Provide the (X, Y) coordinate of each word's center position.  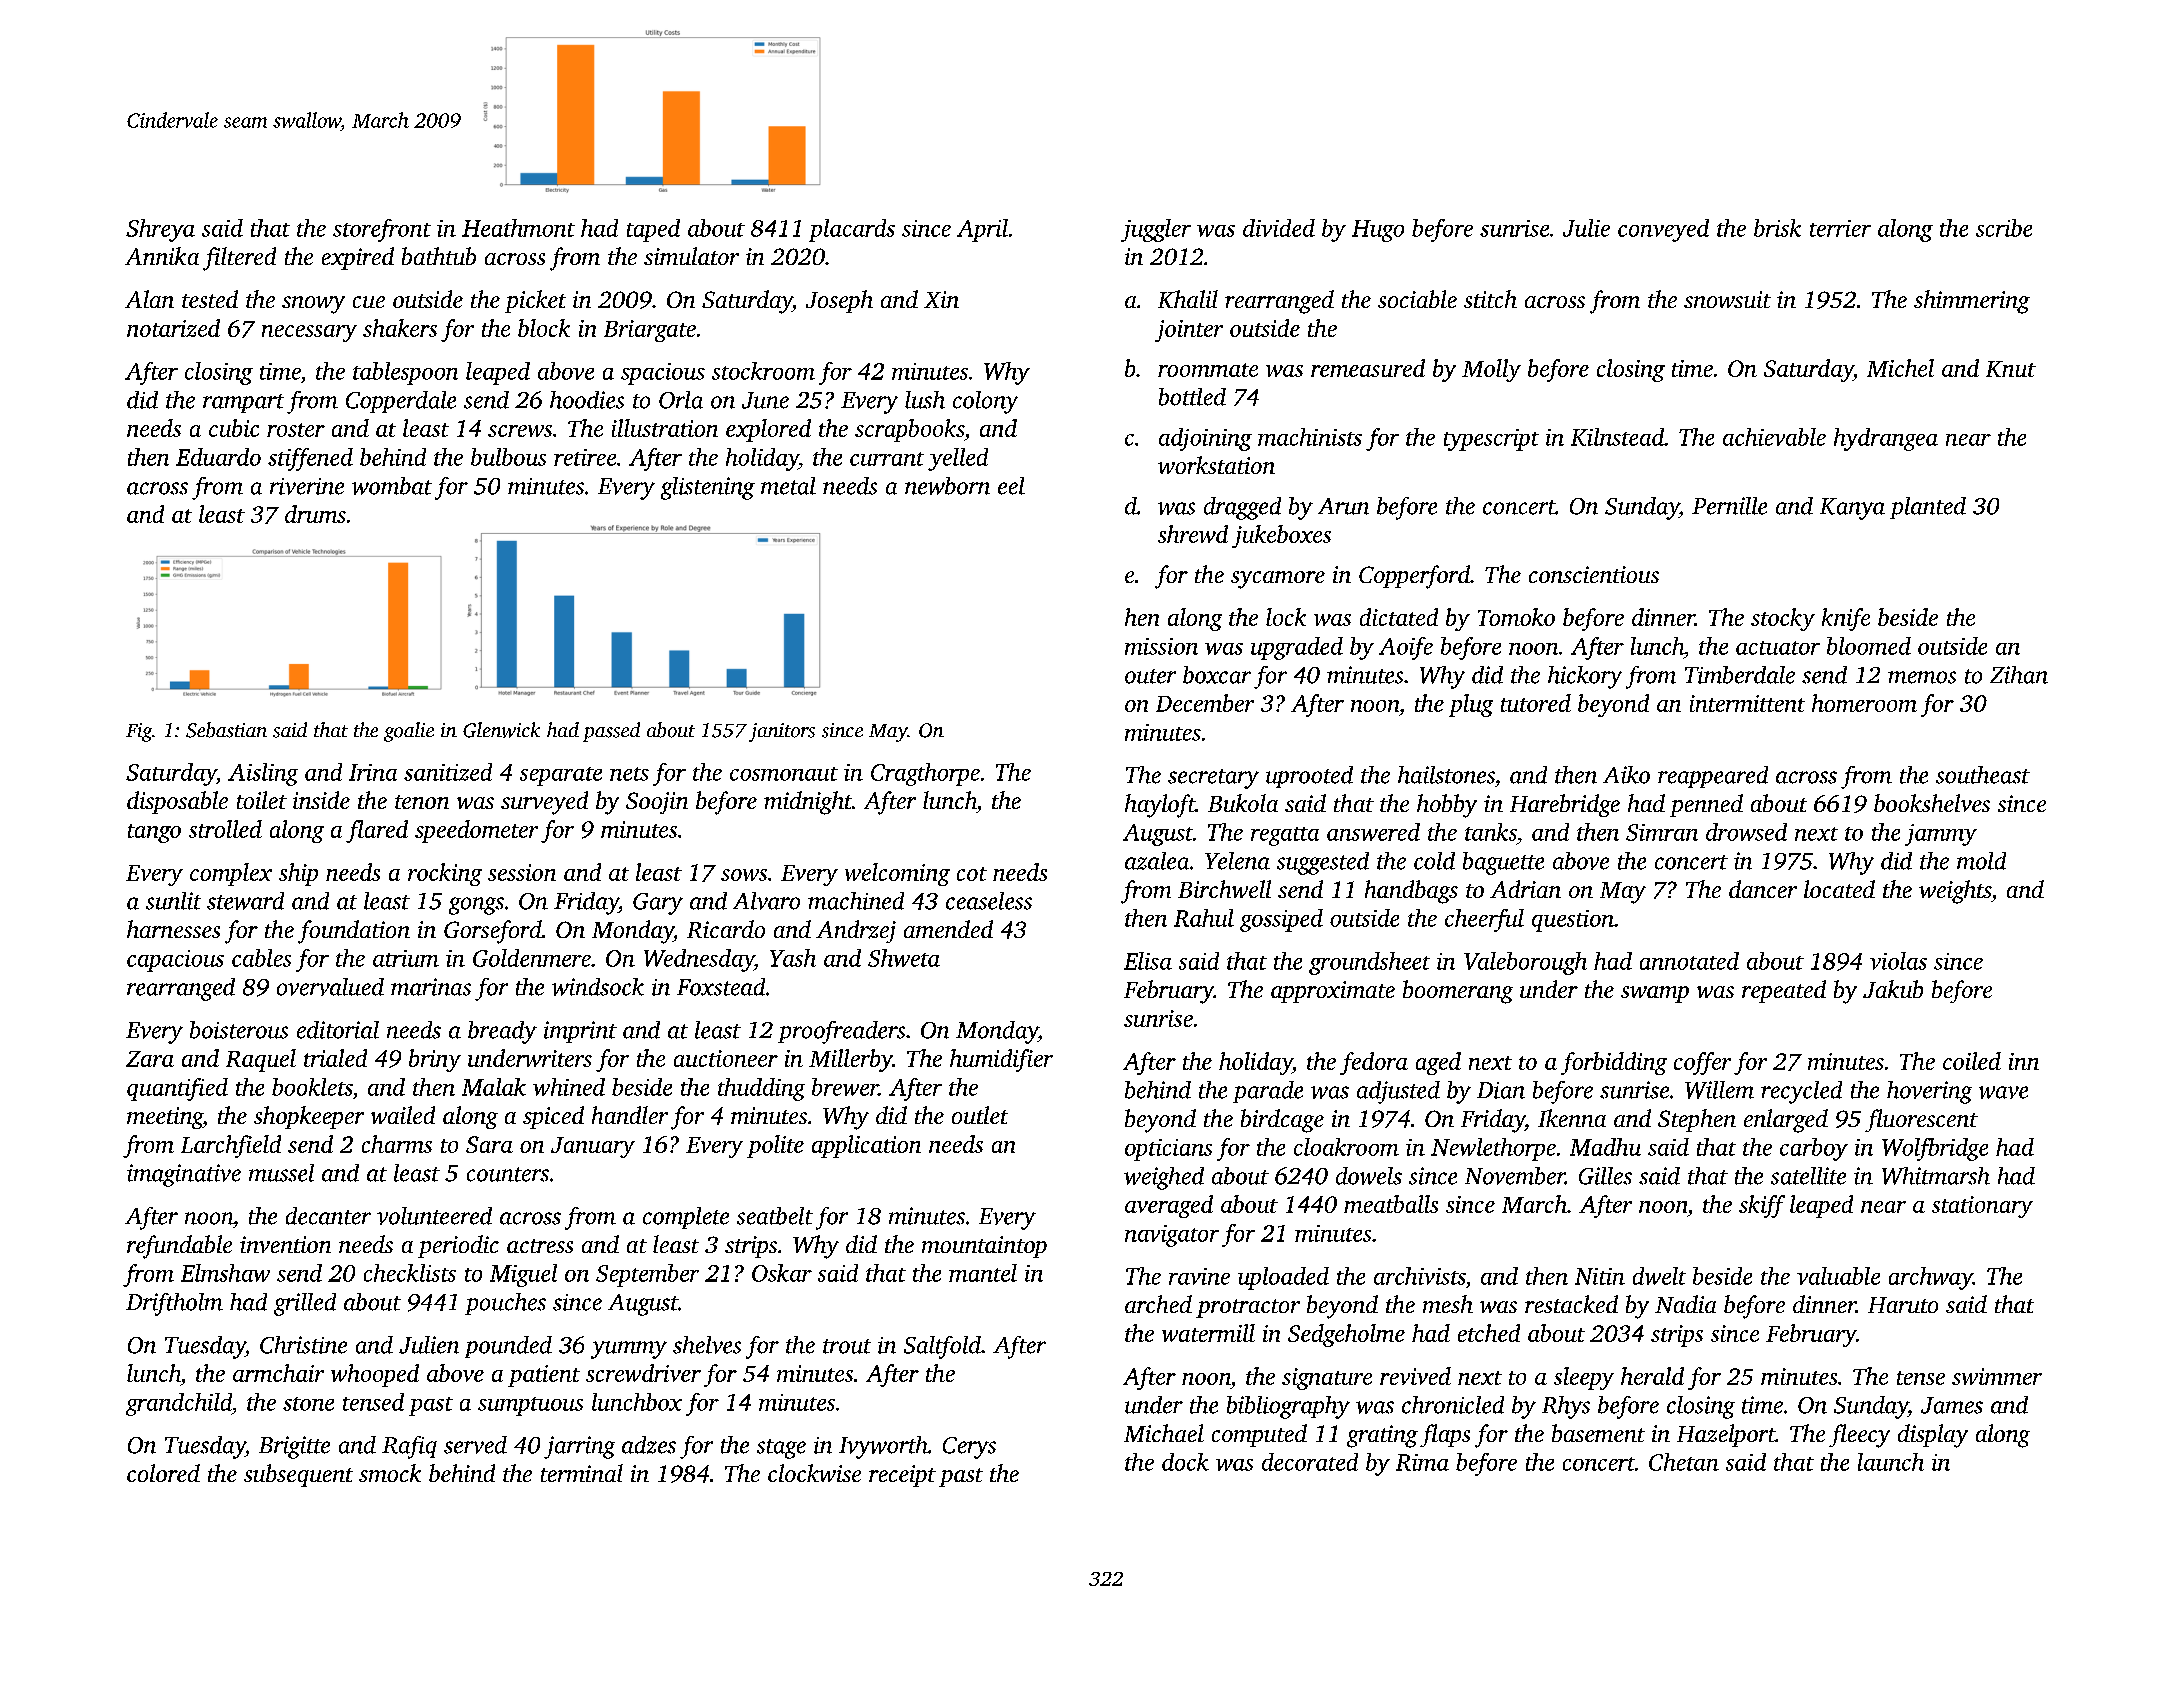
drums (315, 514)
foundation (354, 932)
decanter (328, 1216)
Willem (1719, 1090)
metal (788, 486)
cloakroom (1346, 1147)
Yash (793, 958)
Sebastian (226, 730)
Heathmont (518, 228)
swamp (1655, 994)
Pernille (1729, 506)
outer (1150, 676)
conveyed (1663, 230)
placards (852, 230)
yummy (629, 1350)
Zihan (2019, 675)
